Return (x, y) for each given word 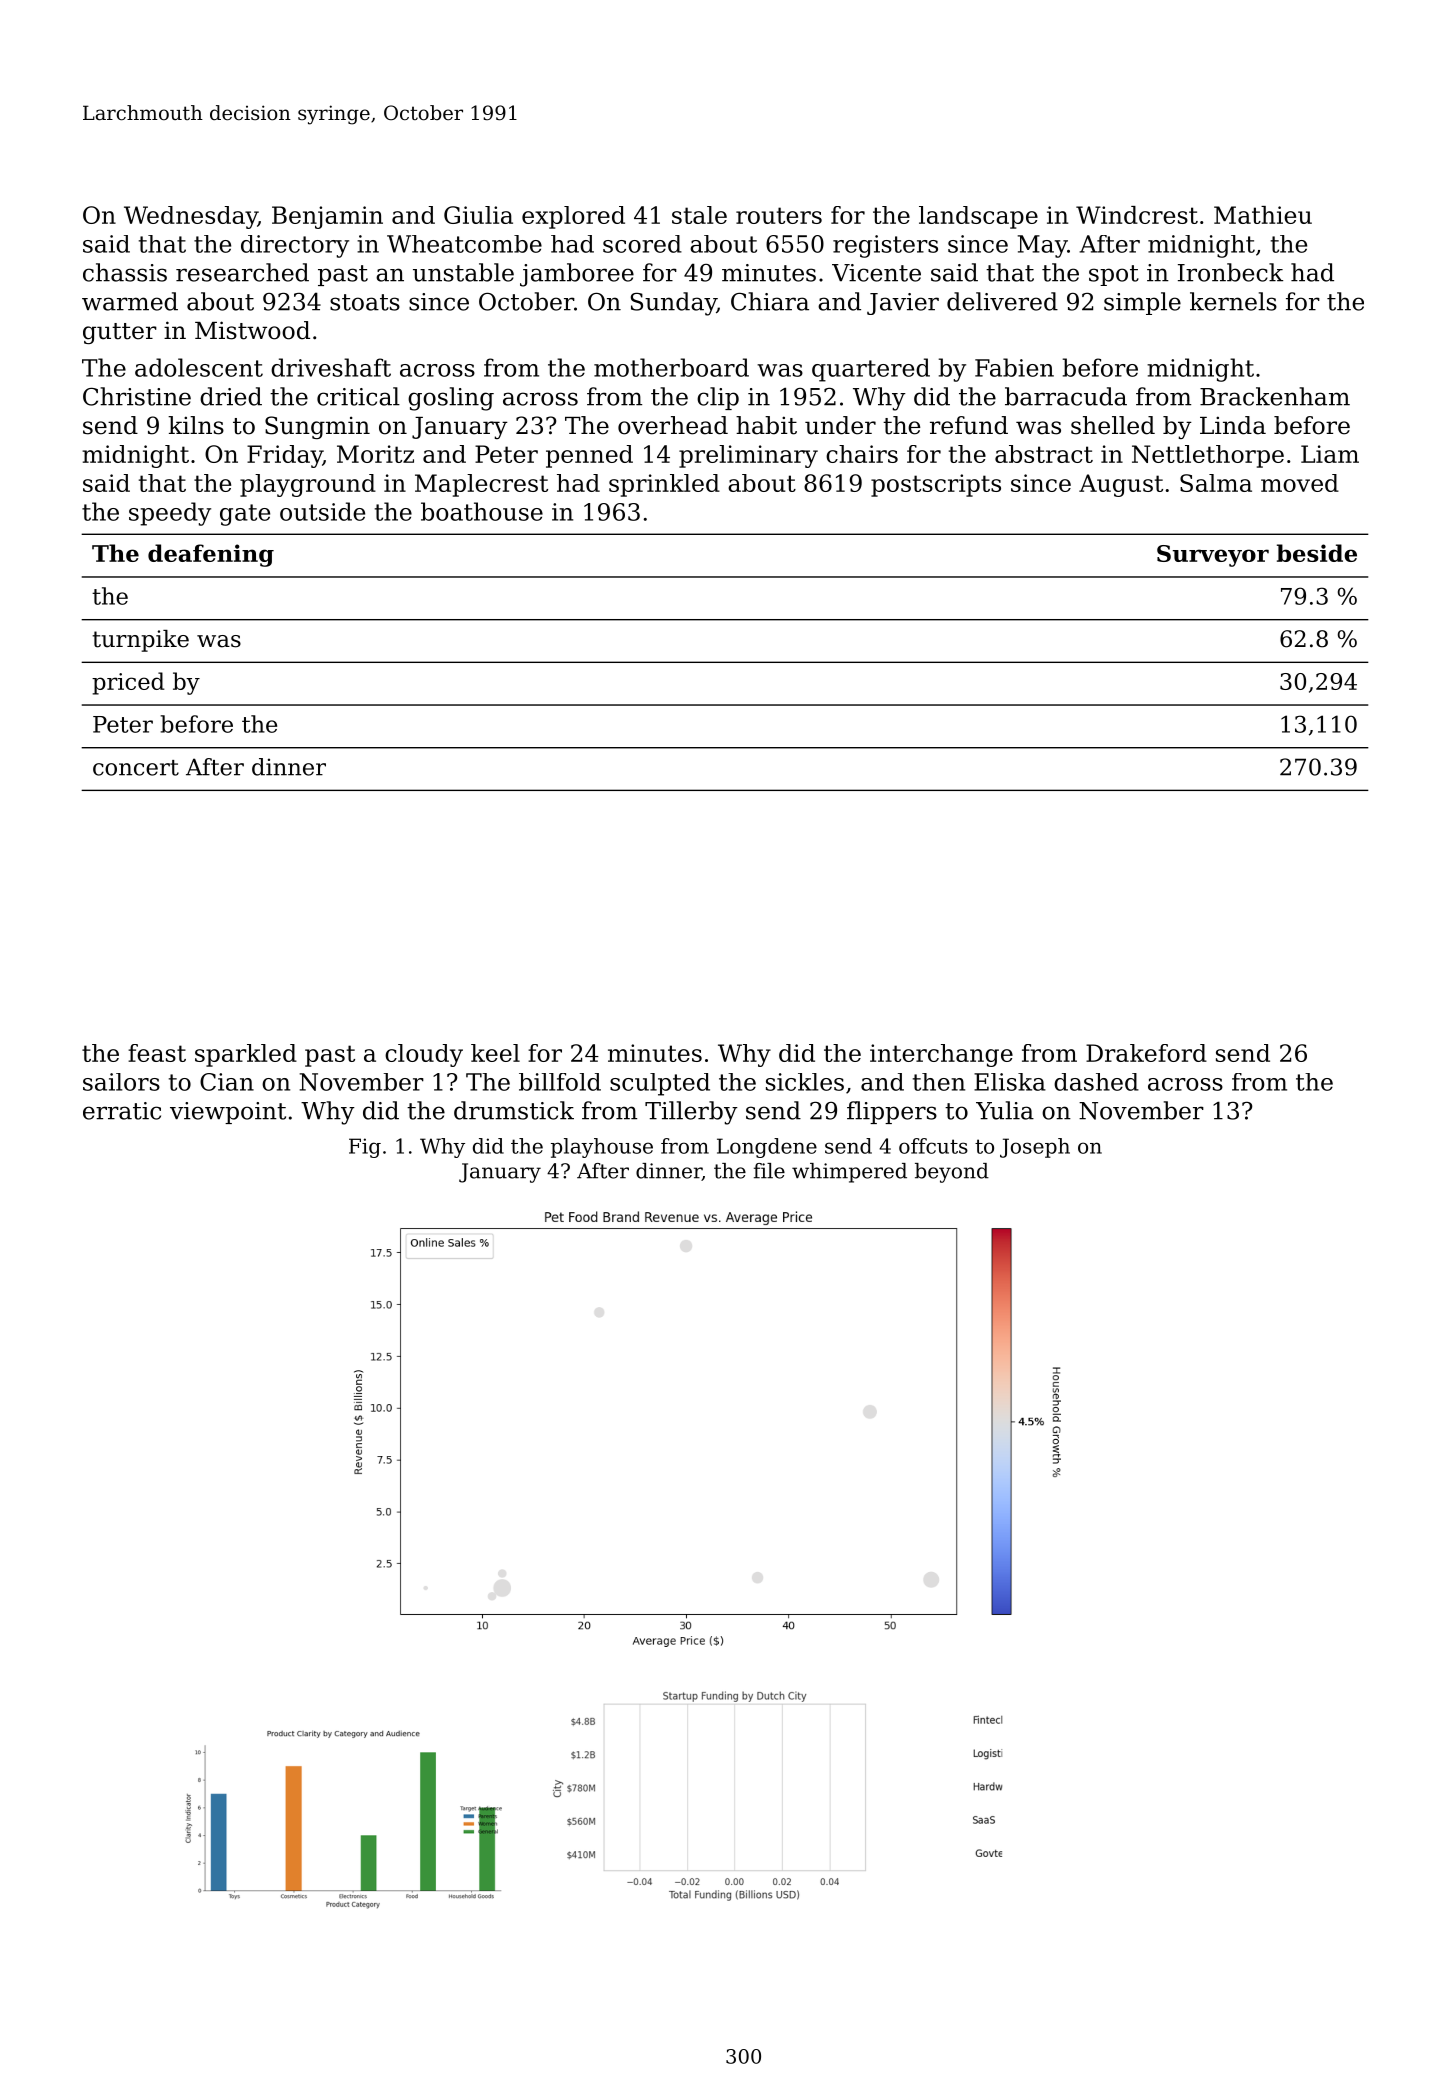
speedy (170, 514)
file (769, 1171)
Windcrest (1137, 215)
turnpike (140, 641)
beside (1317, 553)
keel (495, 1053)
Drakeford (1146, 1053)
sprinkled (664, 485)
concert (136, 768)
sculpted (660, 1084)
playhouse (602, 1148)
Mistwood (252, 330)
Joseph (1035, 1148)
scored (642, 244)
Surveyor (1213, 556)
